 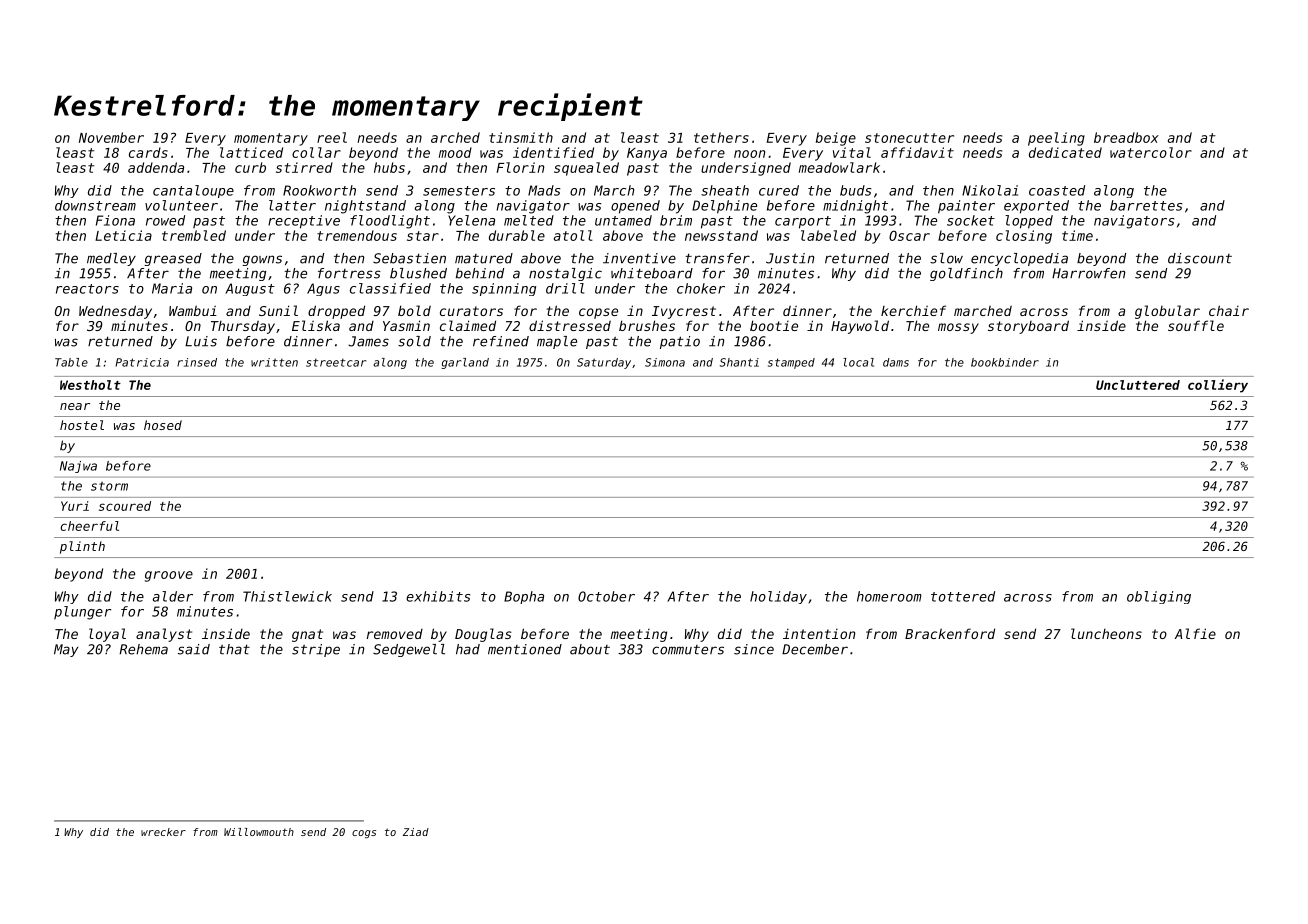 What do you see at coordinates (332, 137) in the image?
I see `reel` at bounding box center [332, 137].
